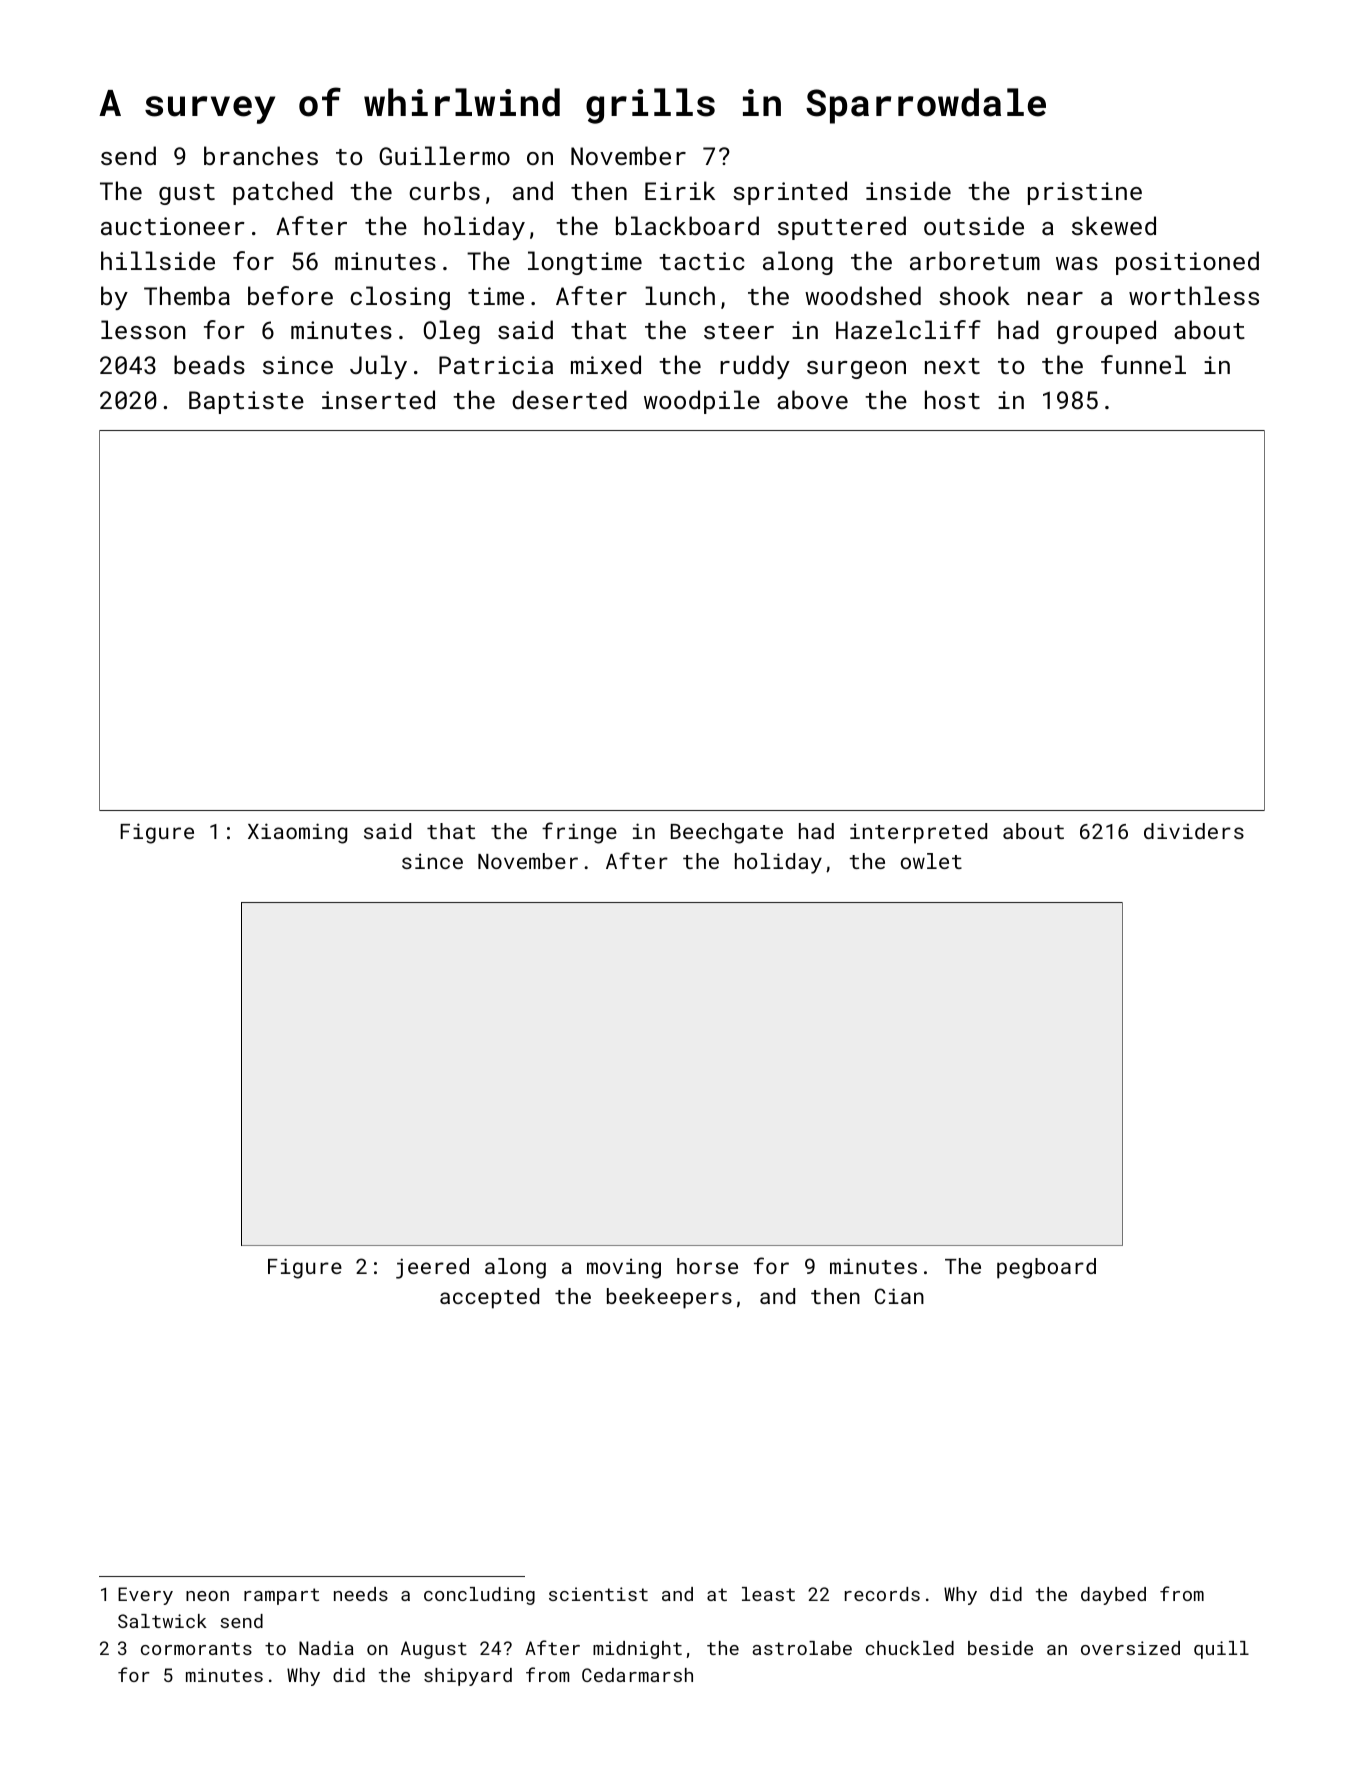  What do you see at coordinates (1143, 364) in the page?
I see `funnel` at bounding box center [1143, 364].
